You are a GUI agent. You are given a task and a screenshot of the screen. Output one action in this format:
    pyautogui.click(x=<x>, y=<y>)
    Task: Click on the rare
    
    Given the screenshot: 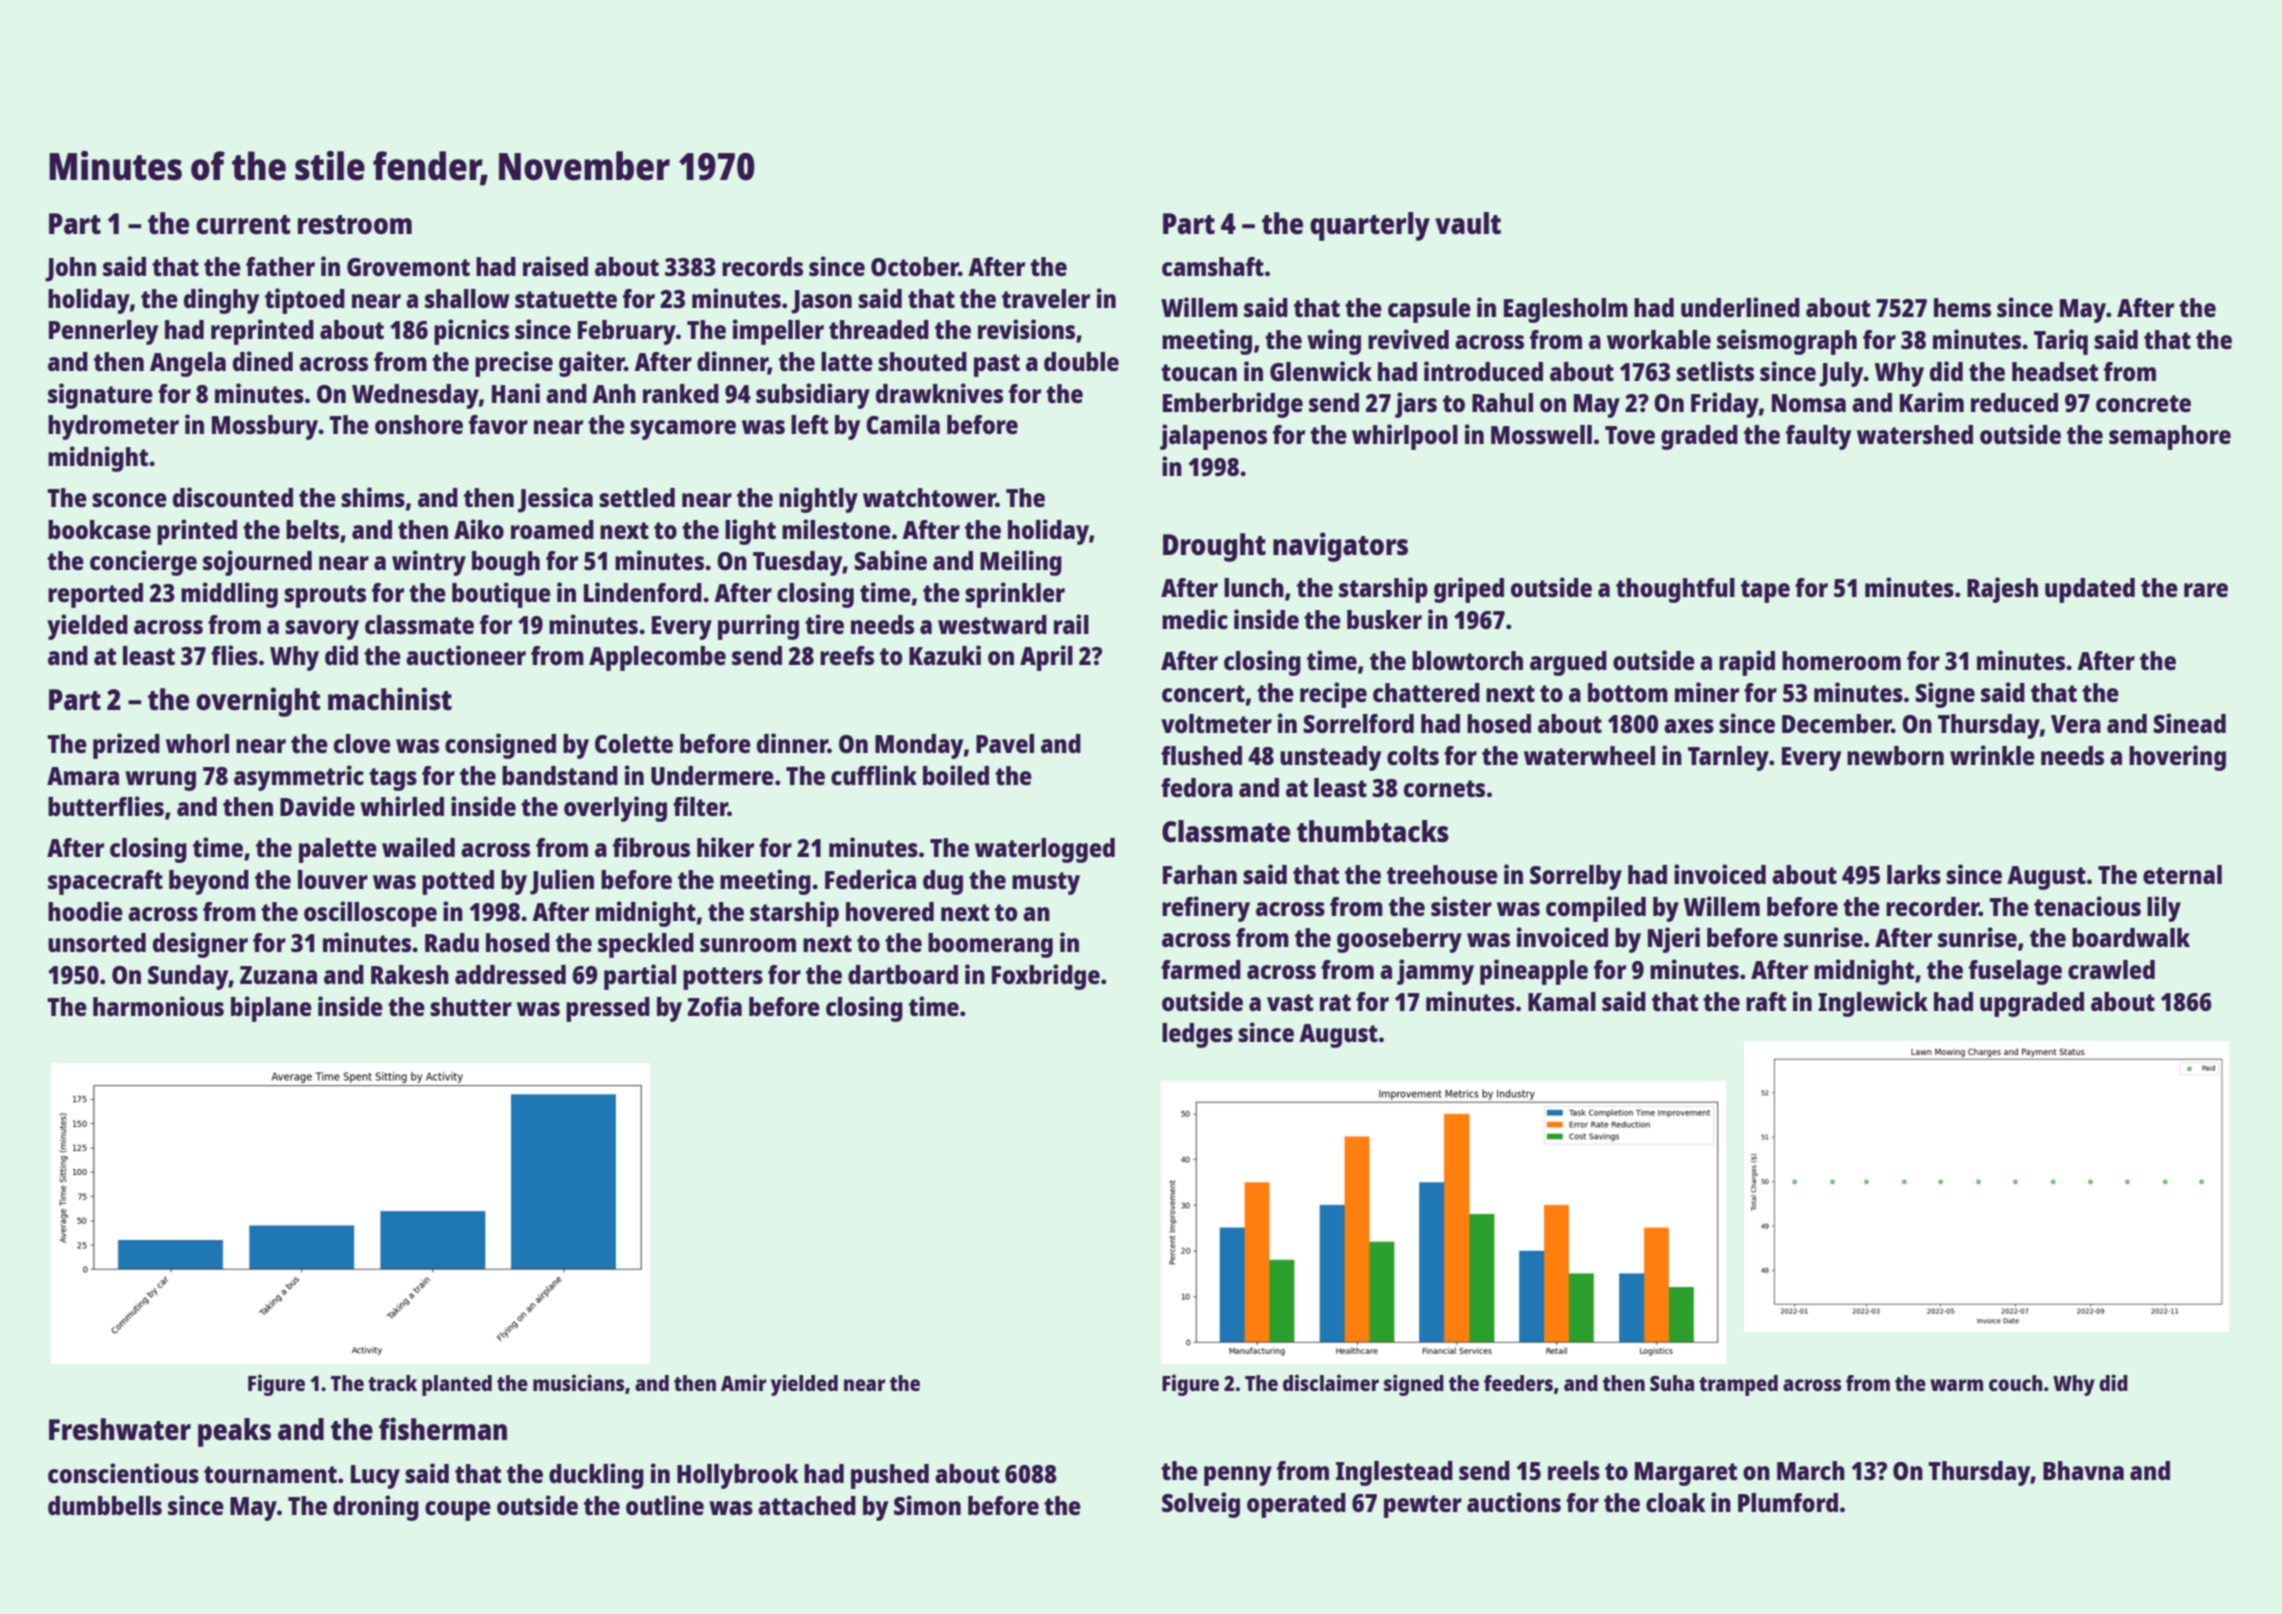 What is the action you would take?
    pyautogui.click(x=2206, y=590)
